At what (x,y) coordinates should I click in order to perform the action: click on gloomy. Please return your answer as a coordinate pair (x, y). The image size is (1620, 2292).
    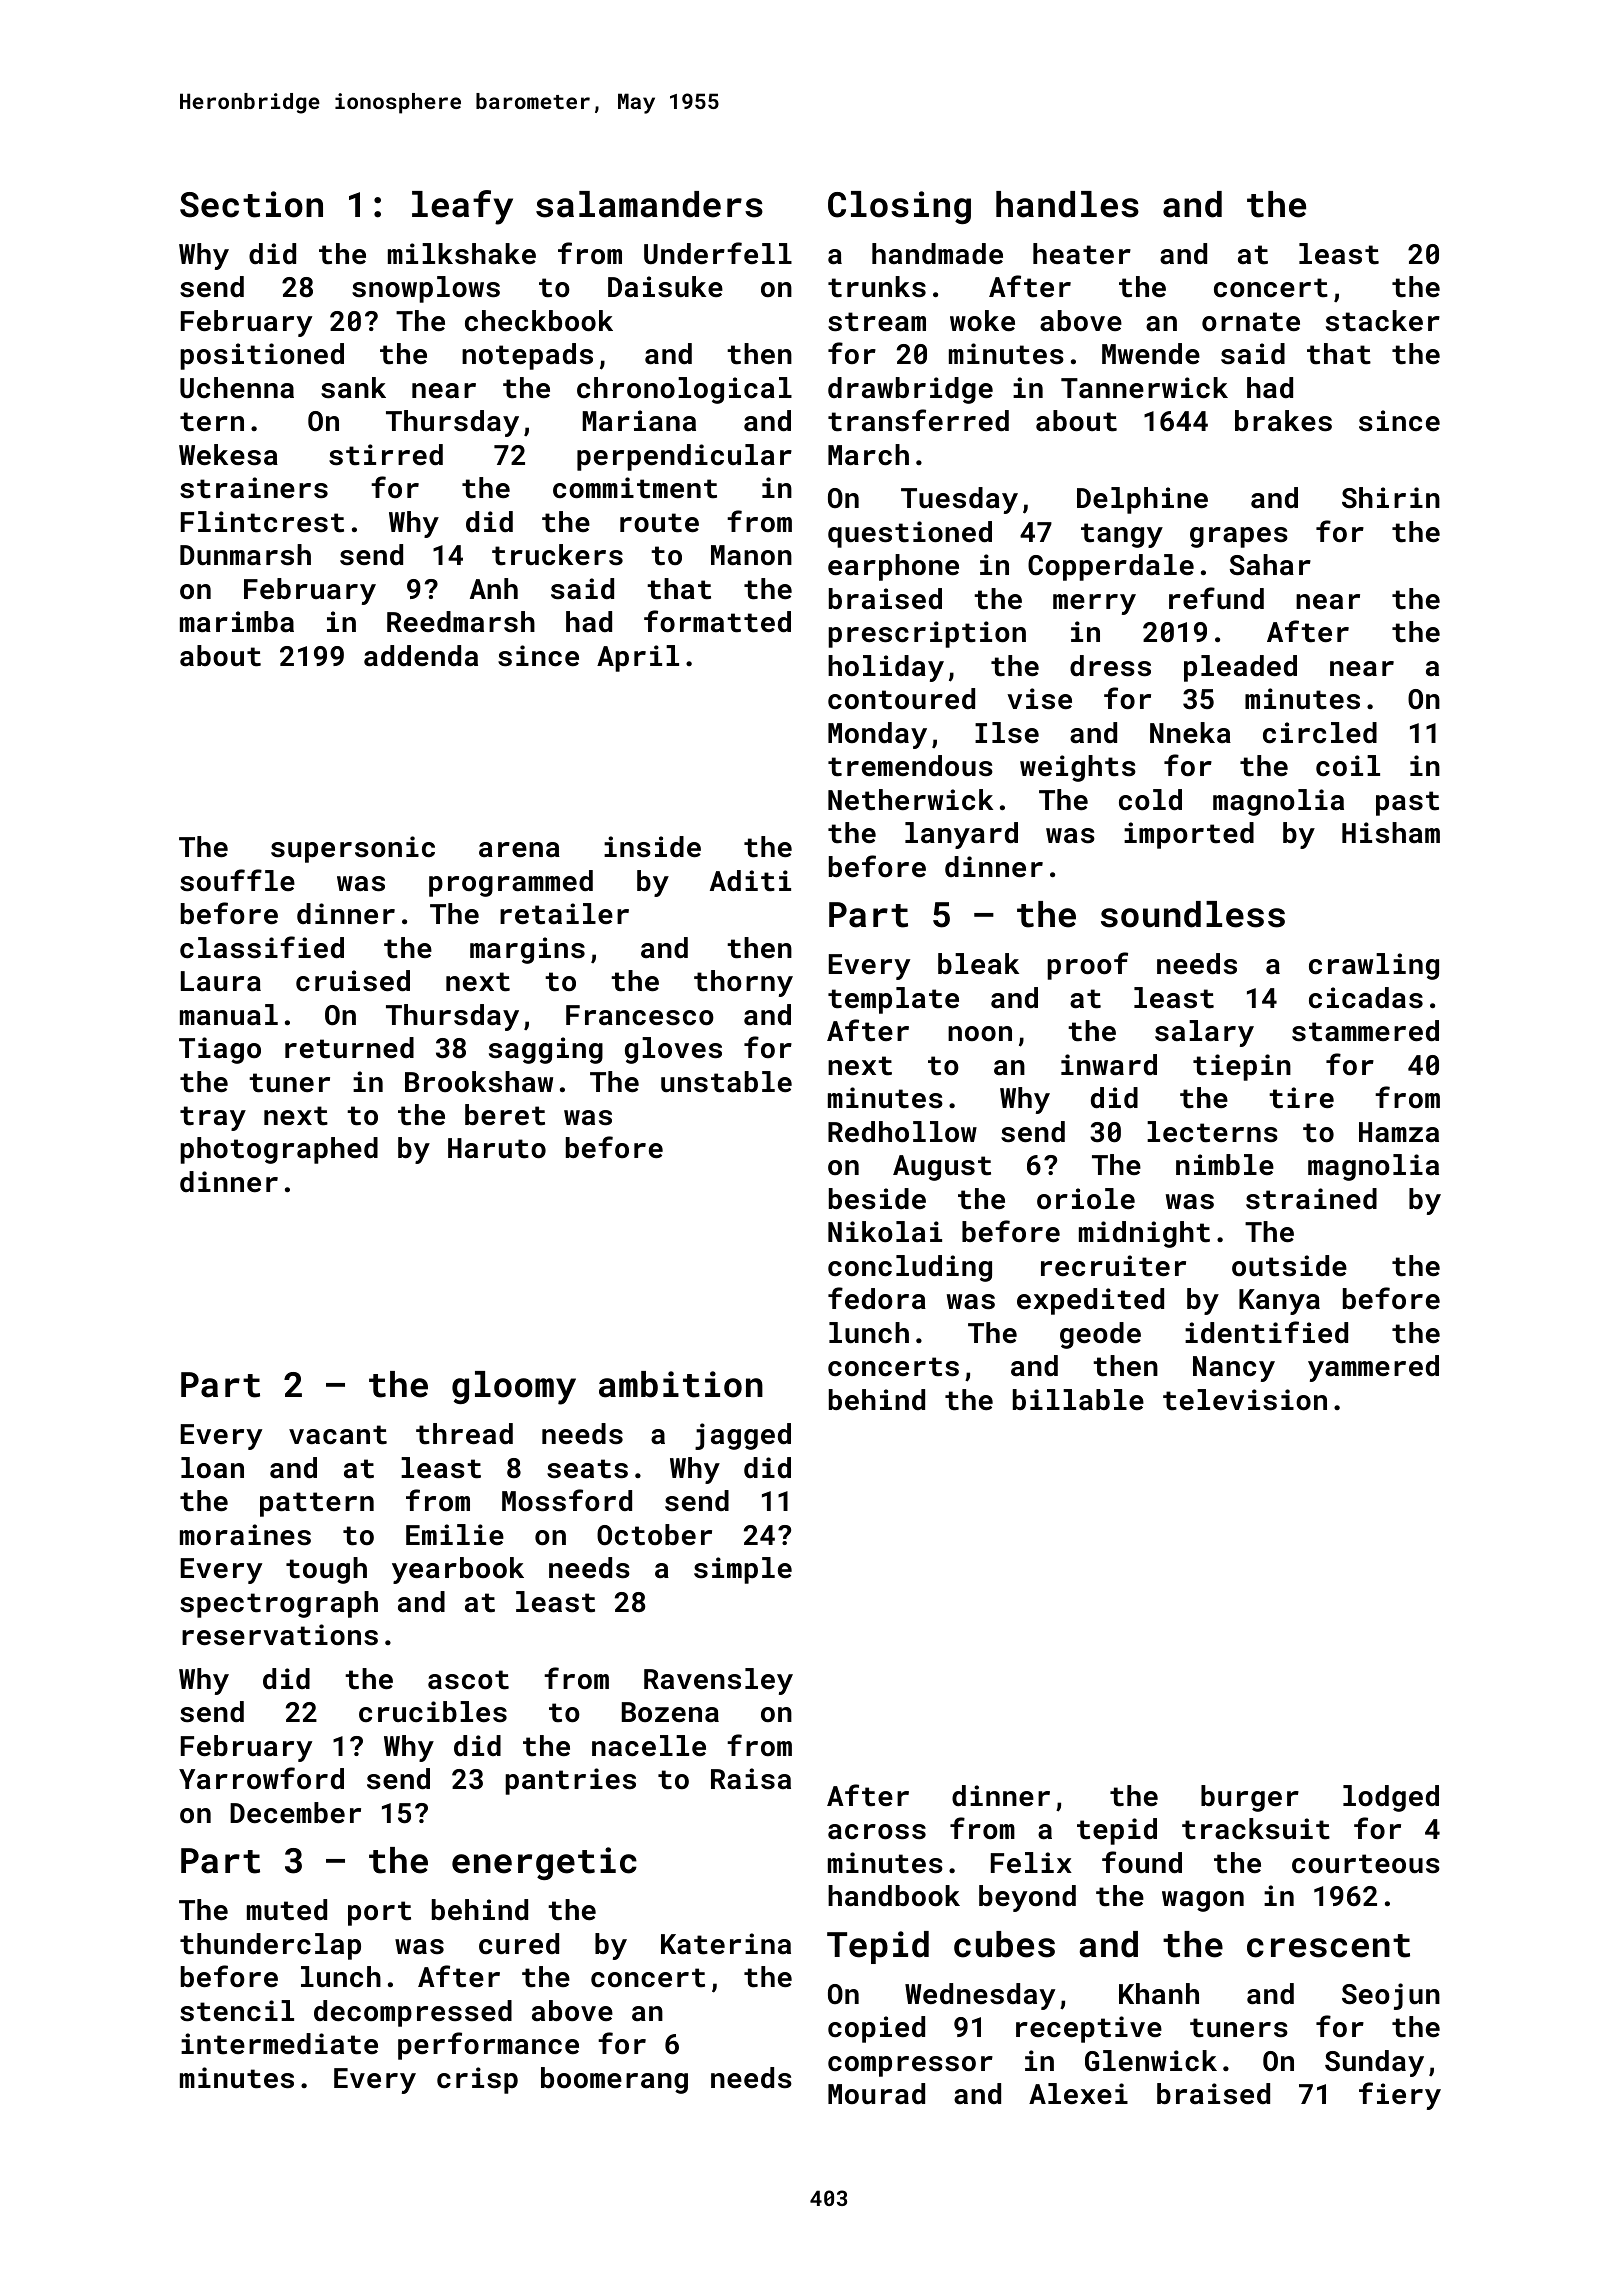
    Looking at the image, I should click on (514, 1388).
